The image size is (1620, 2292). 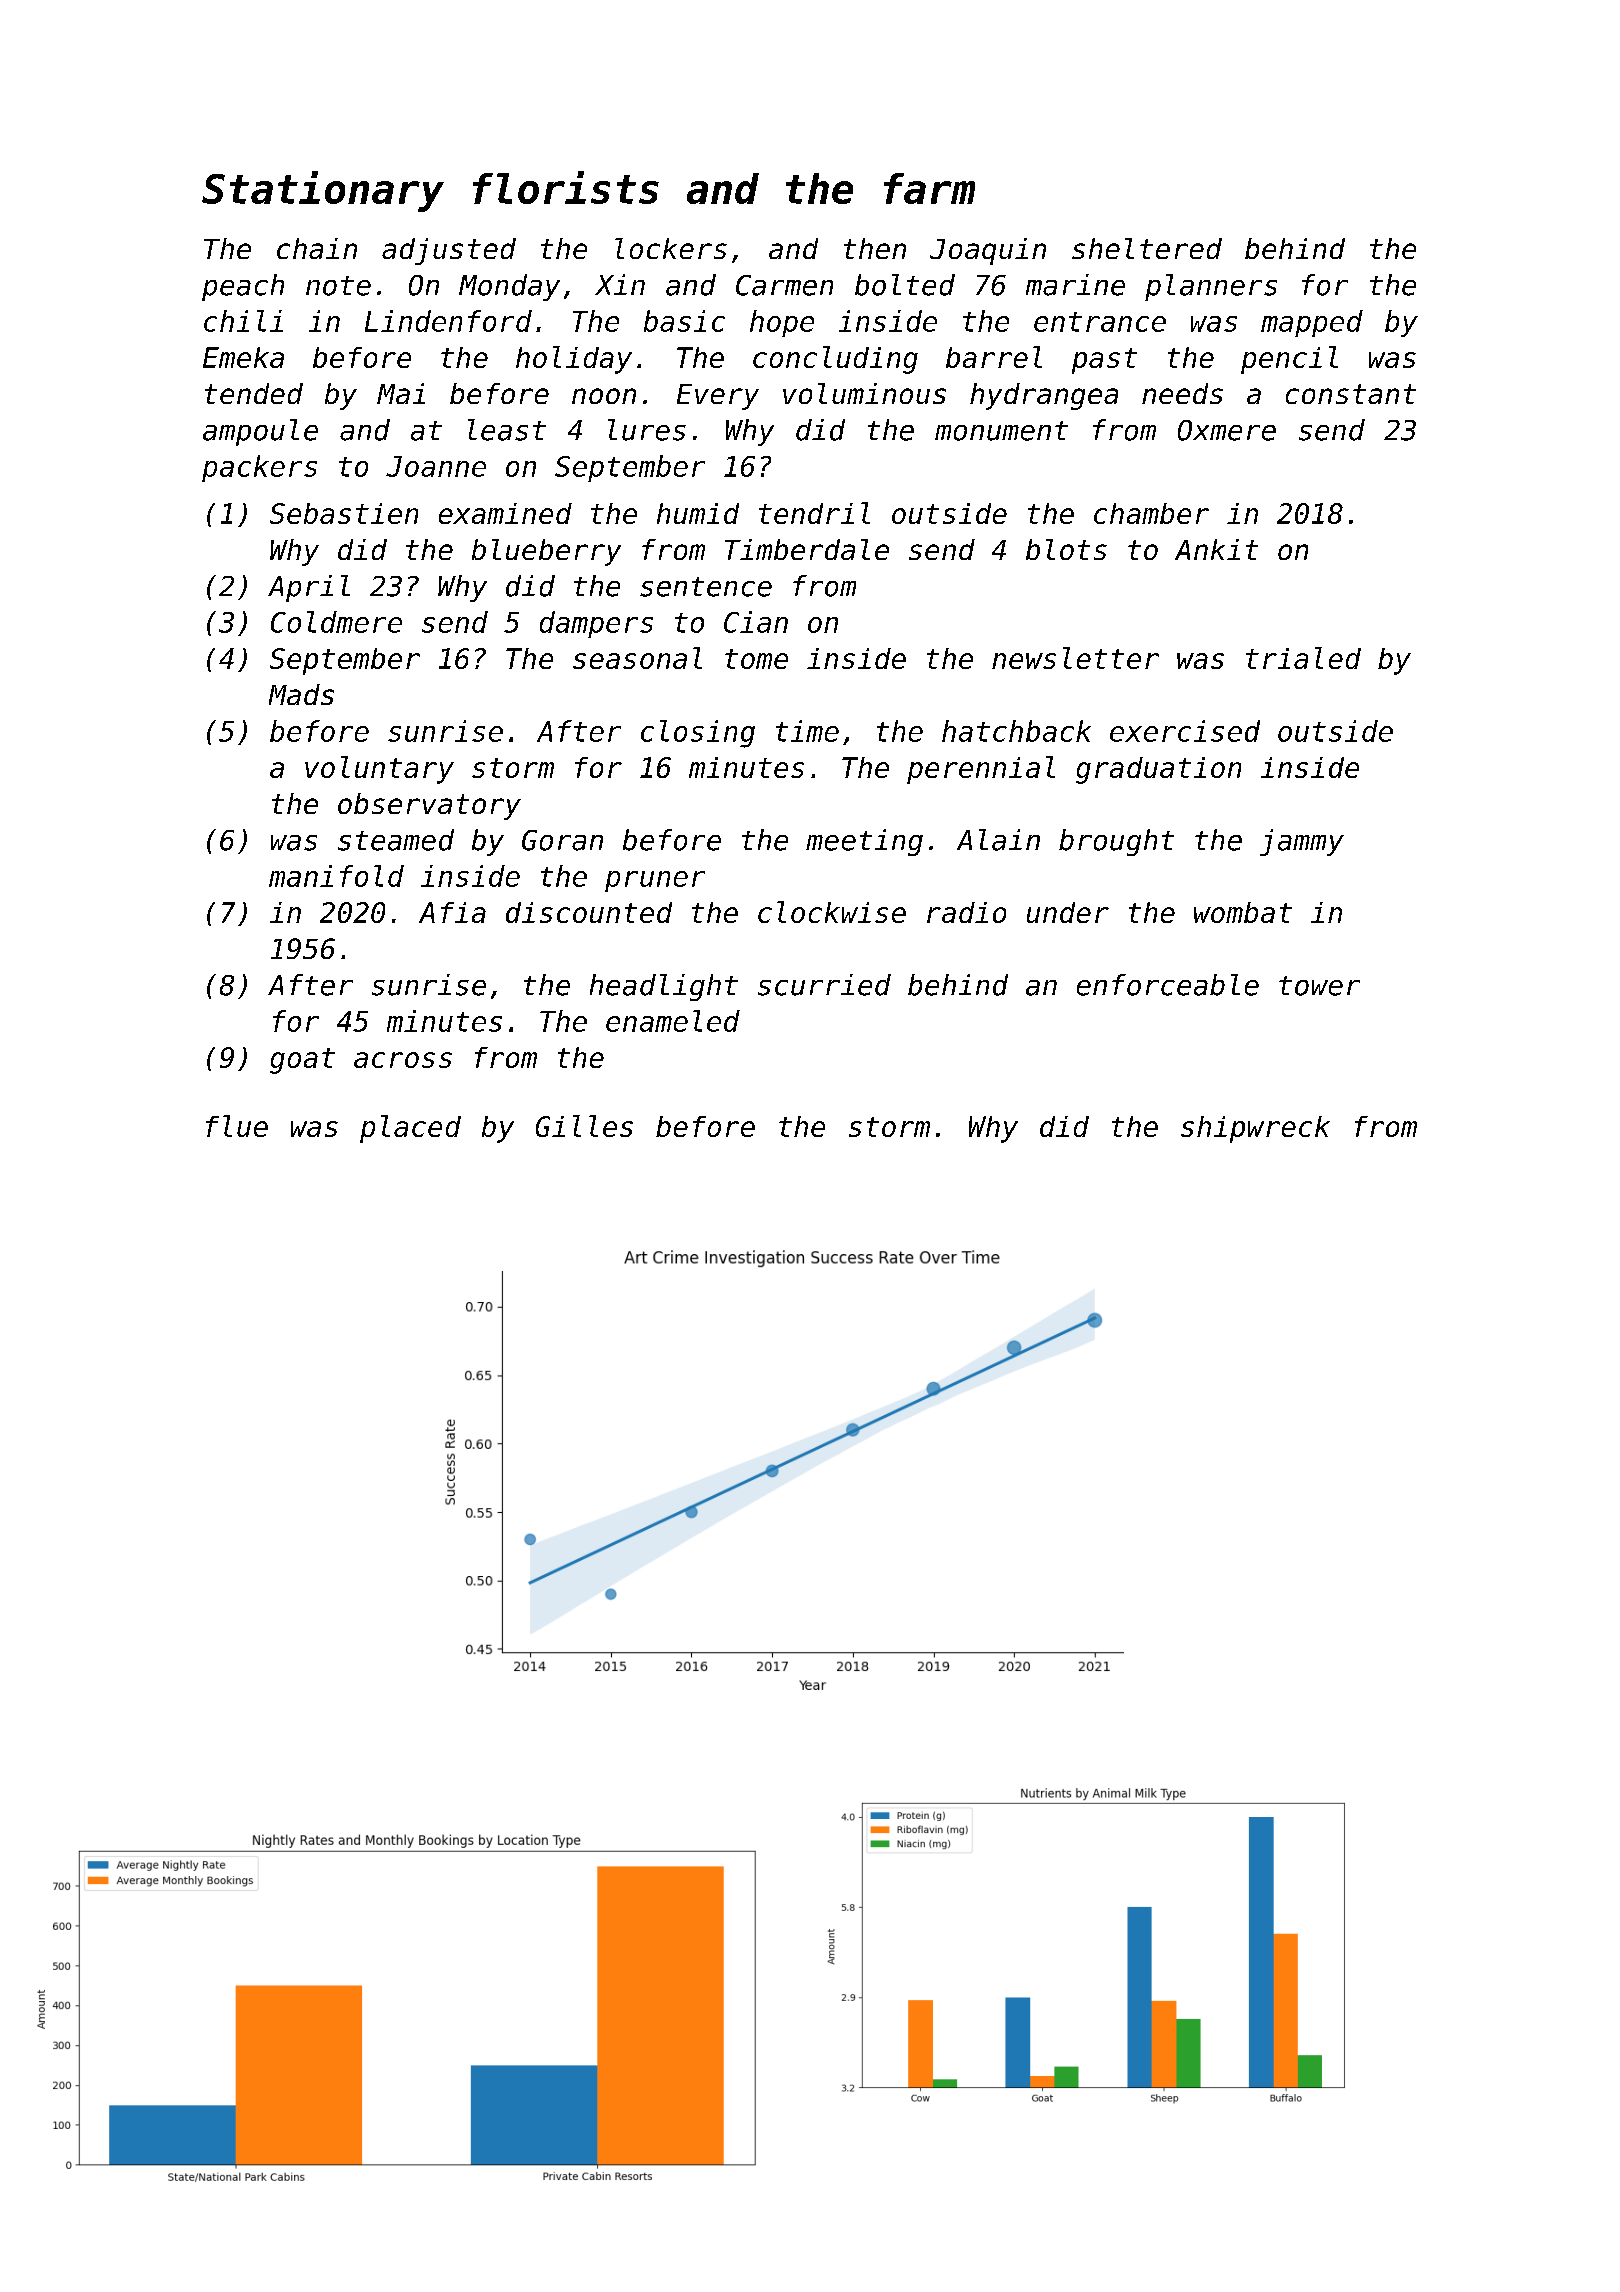 I want to click on sheltered, so click(x=1147, y=248).
